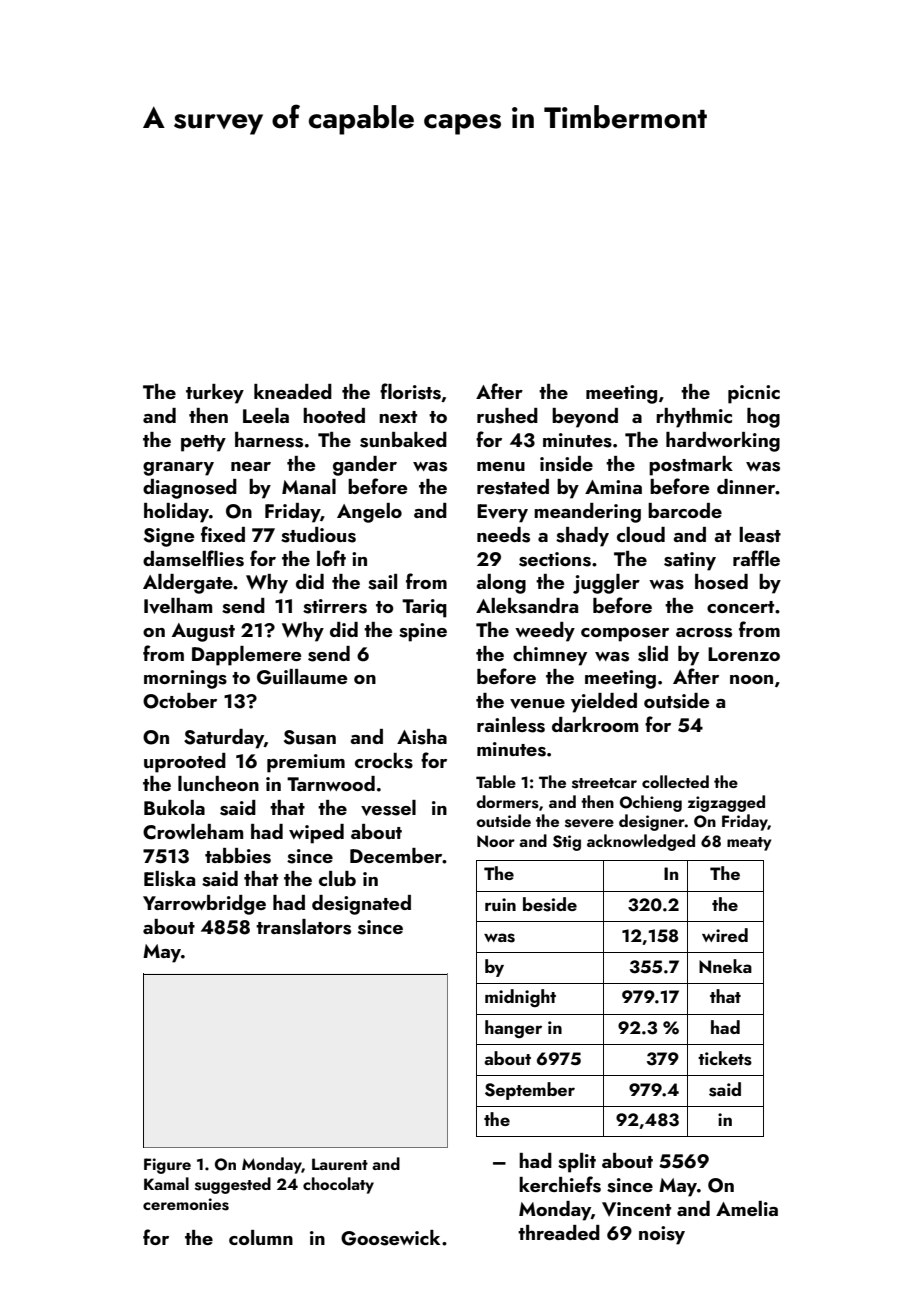 The width and height of the screenshot is (924, 1314). What do you see at coordinates (215, 394) in the screenshot?
I see `turkey` at bounding box center [215, 394].
